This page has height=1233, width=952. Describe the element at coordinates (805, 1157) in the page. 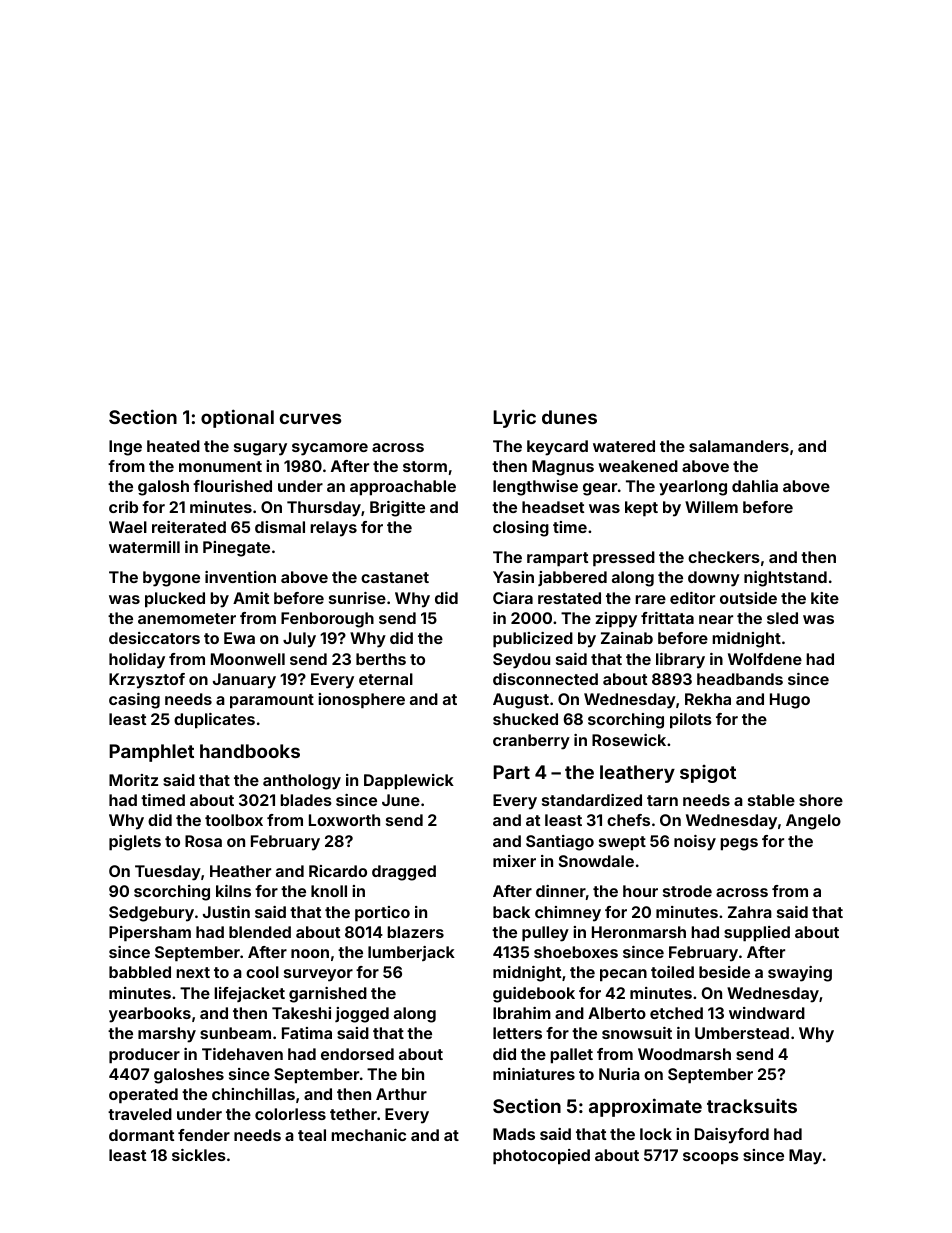

I see `May` at that location.
